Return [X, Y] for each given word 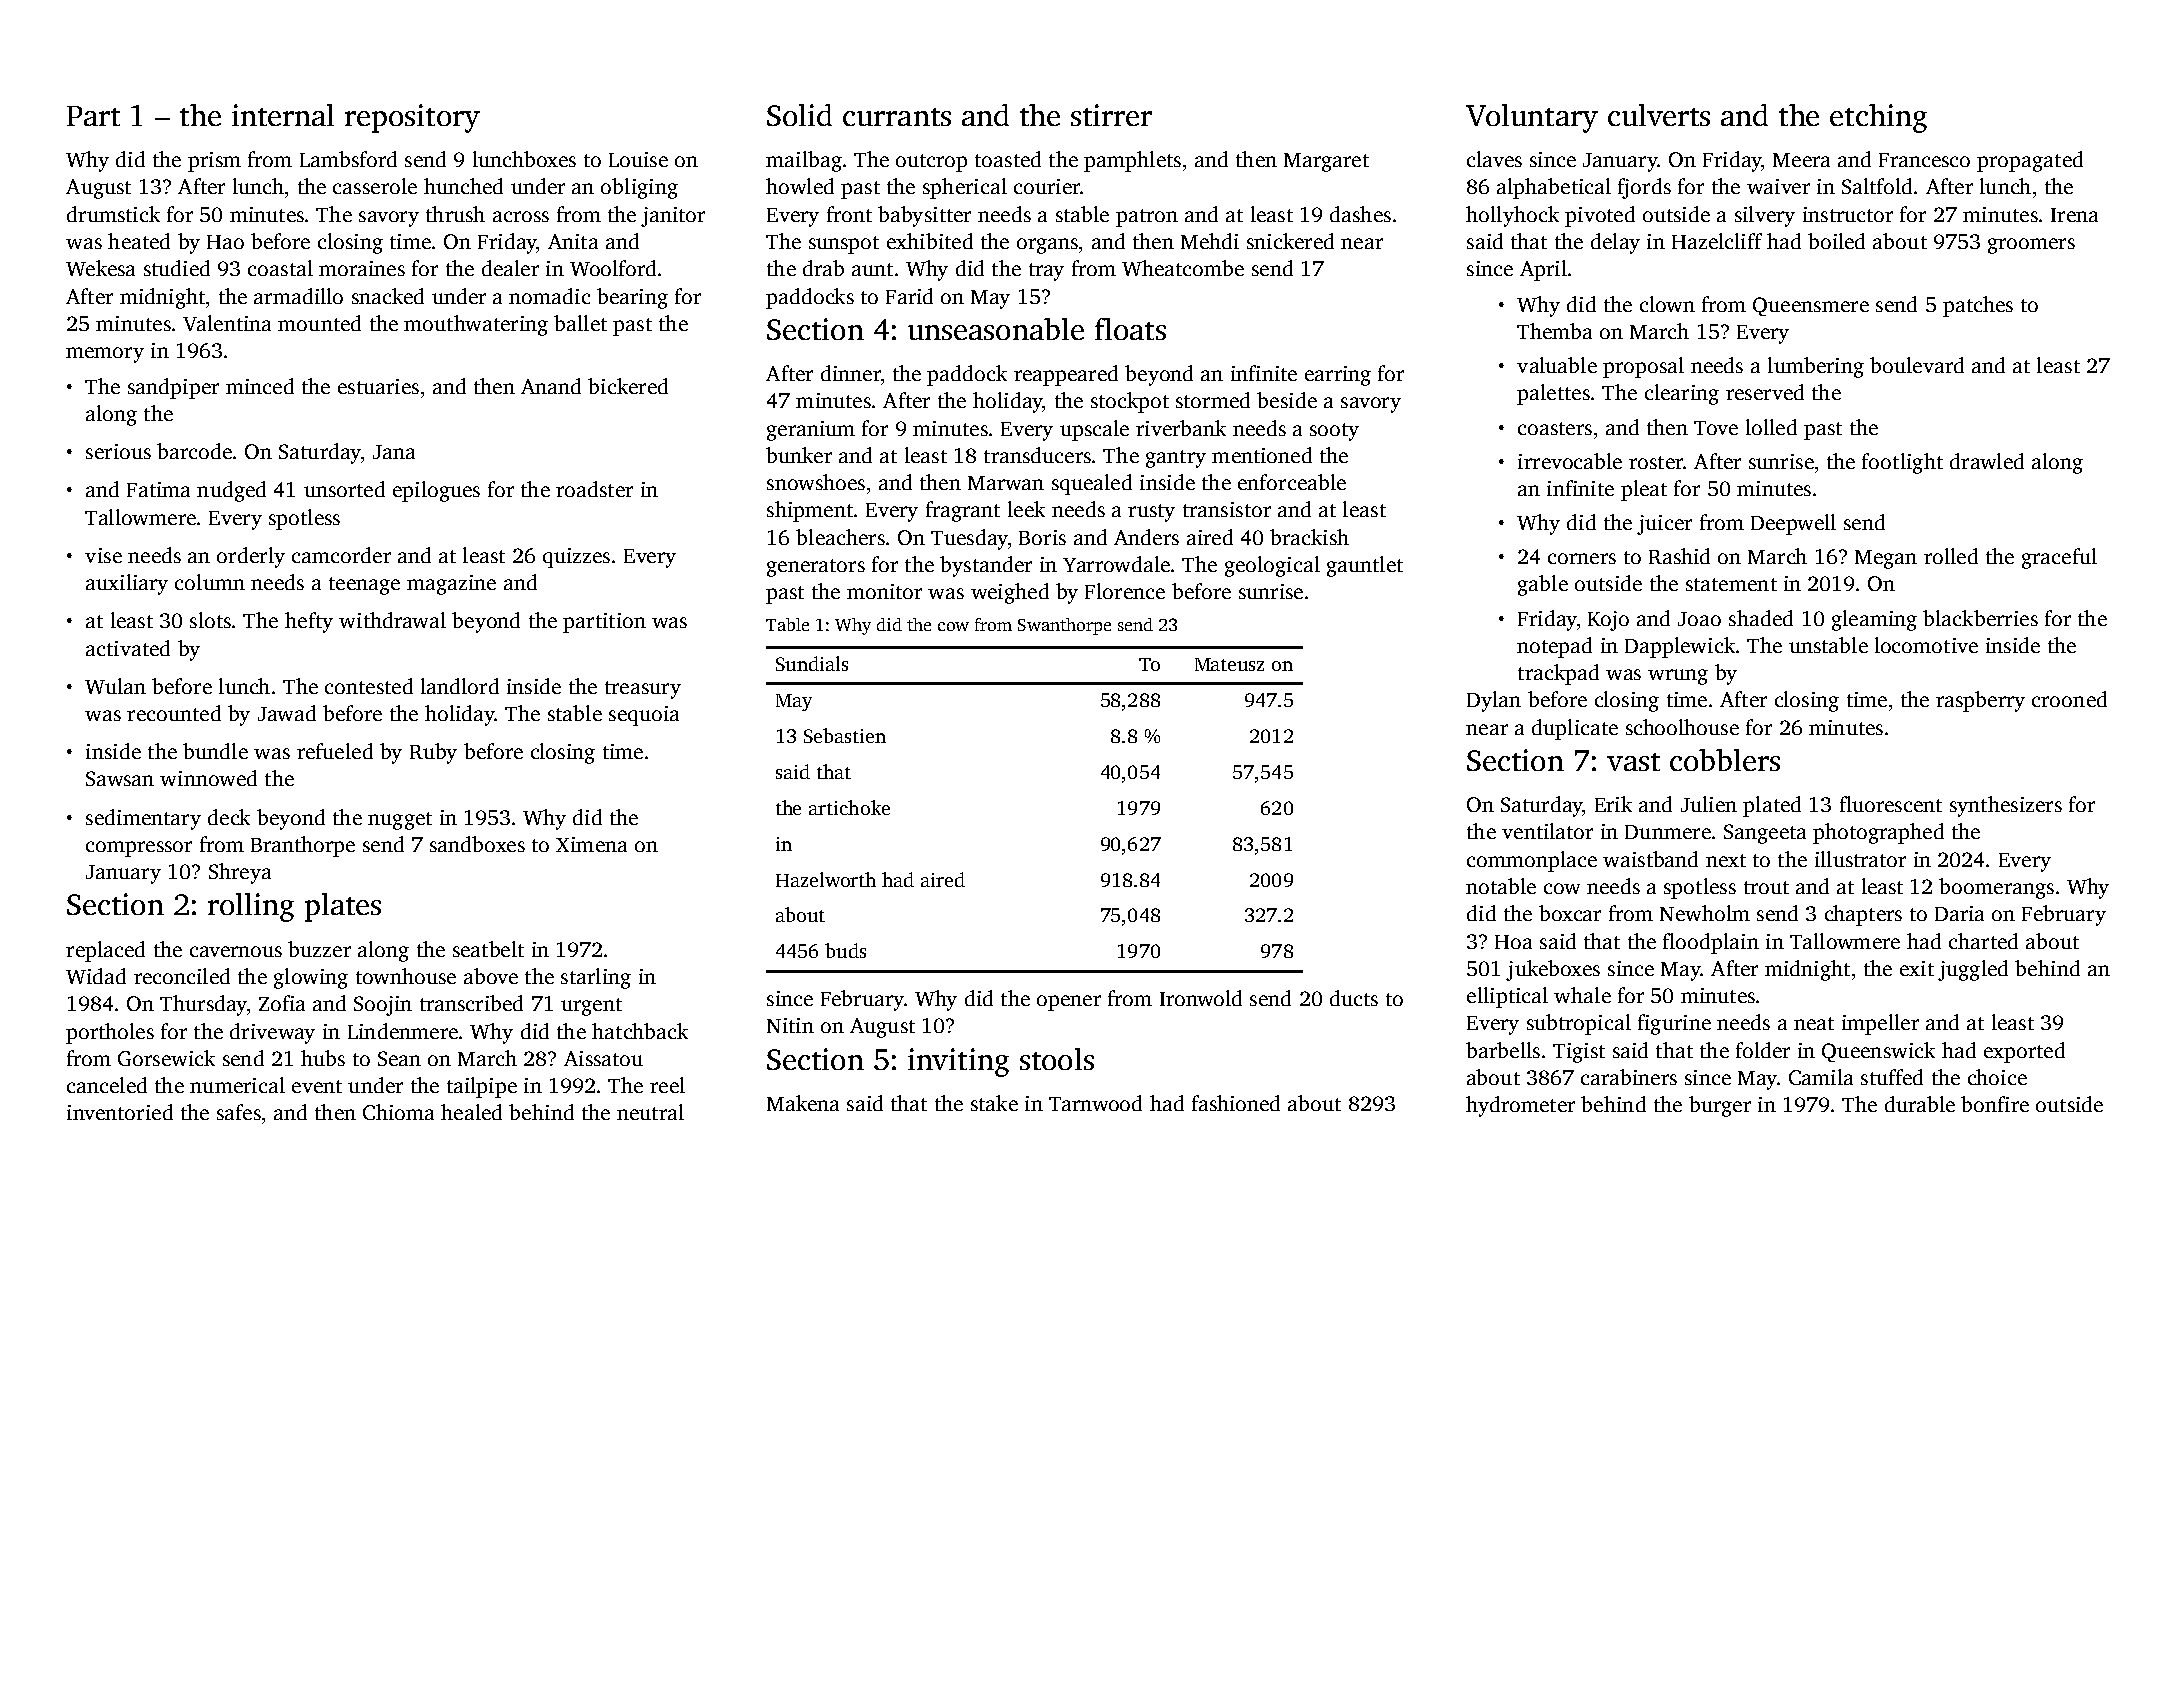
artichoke [849, 807]
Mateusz [1229, 664]
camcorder [341, 555]
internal [283, 115]
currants [897, 117]
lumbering [1816, 367]
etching [1878, 118]
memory [105, 355]
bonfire [1995, 1104]
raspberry [1980, 701]
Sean [399, 1058]
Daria [1959, 913]
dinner [851, 373]
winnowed [208, 778]
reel [667, 1085]
